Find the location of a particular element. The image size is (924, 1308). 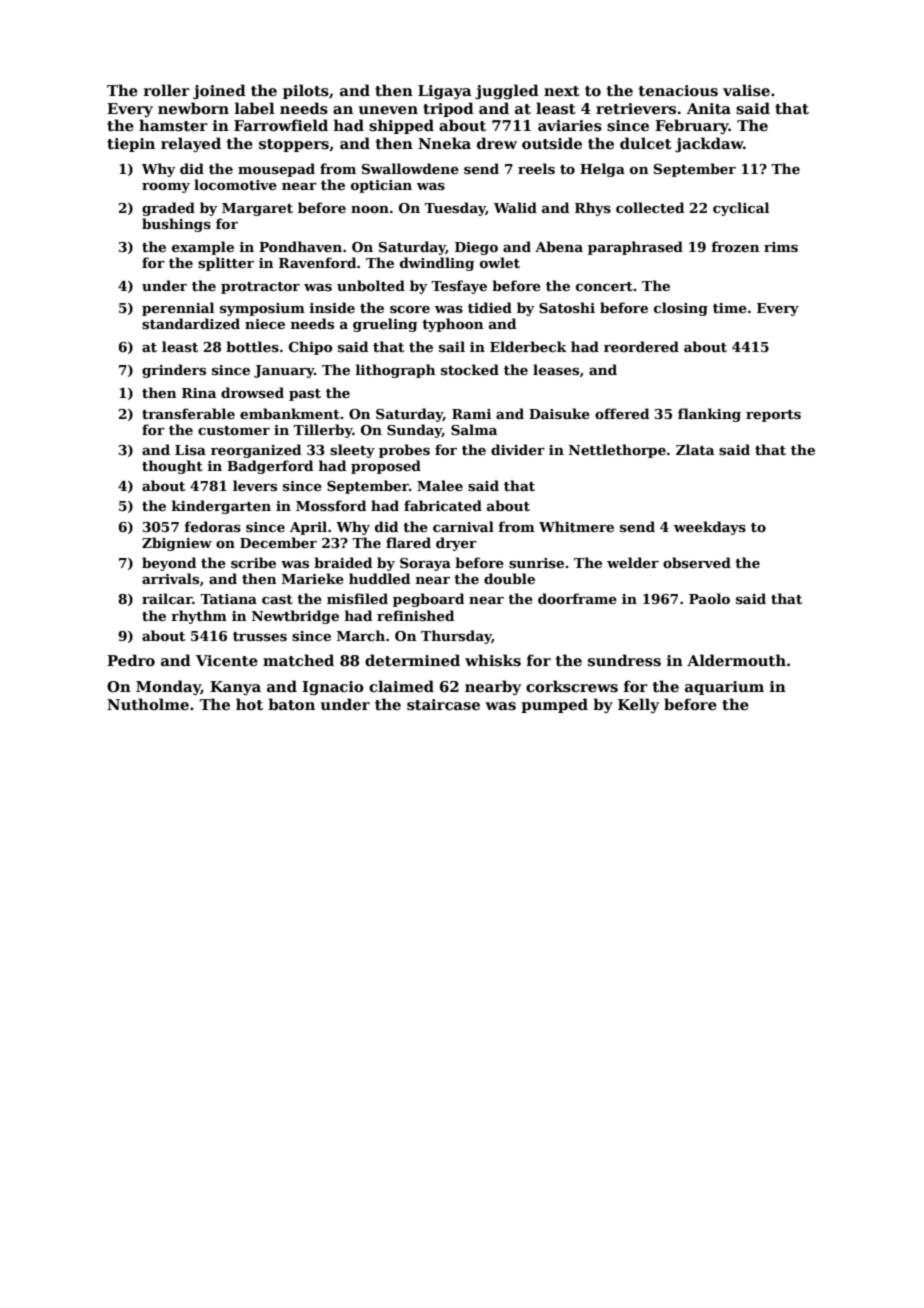

staircase is located at coordinates (443, 705).
